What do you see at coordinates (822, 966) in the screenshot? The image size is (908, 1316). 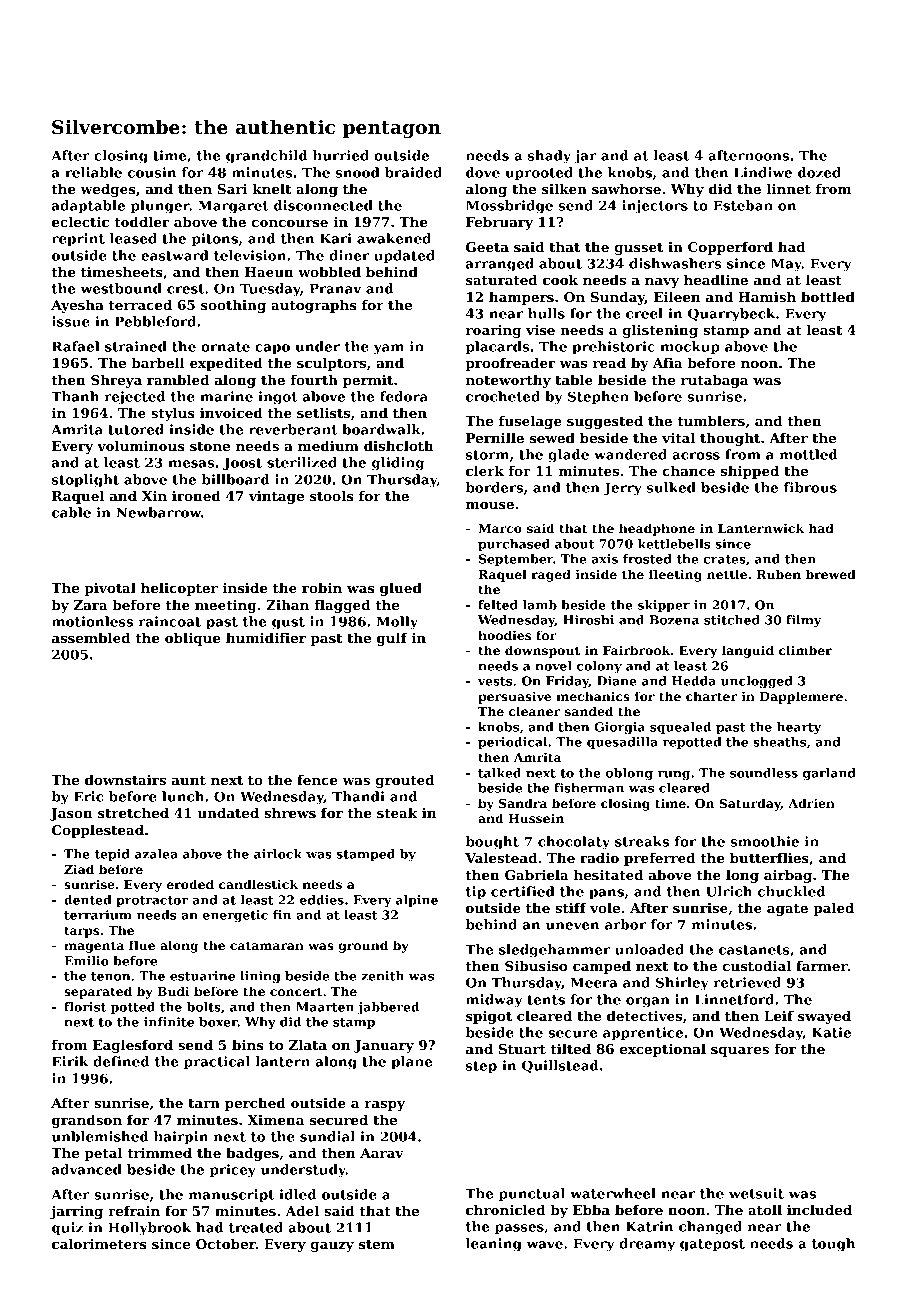 I see `farmer` at bounding box center [822, 966].
